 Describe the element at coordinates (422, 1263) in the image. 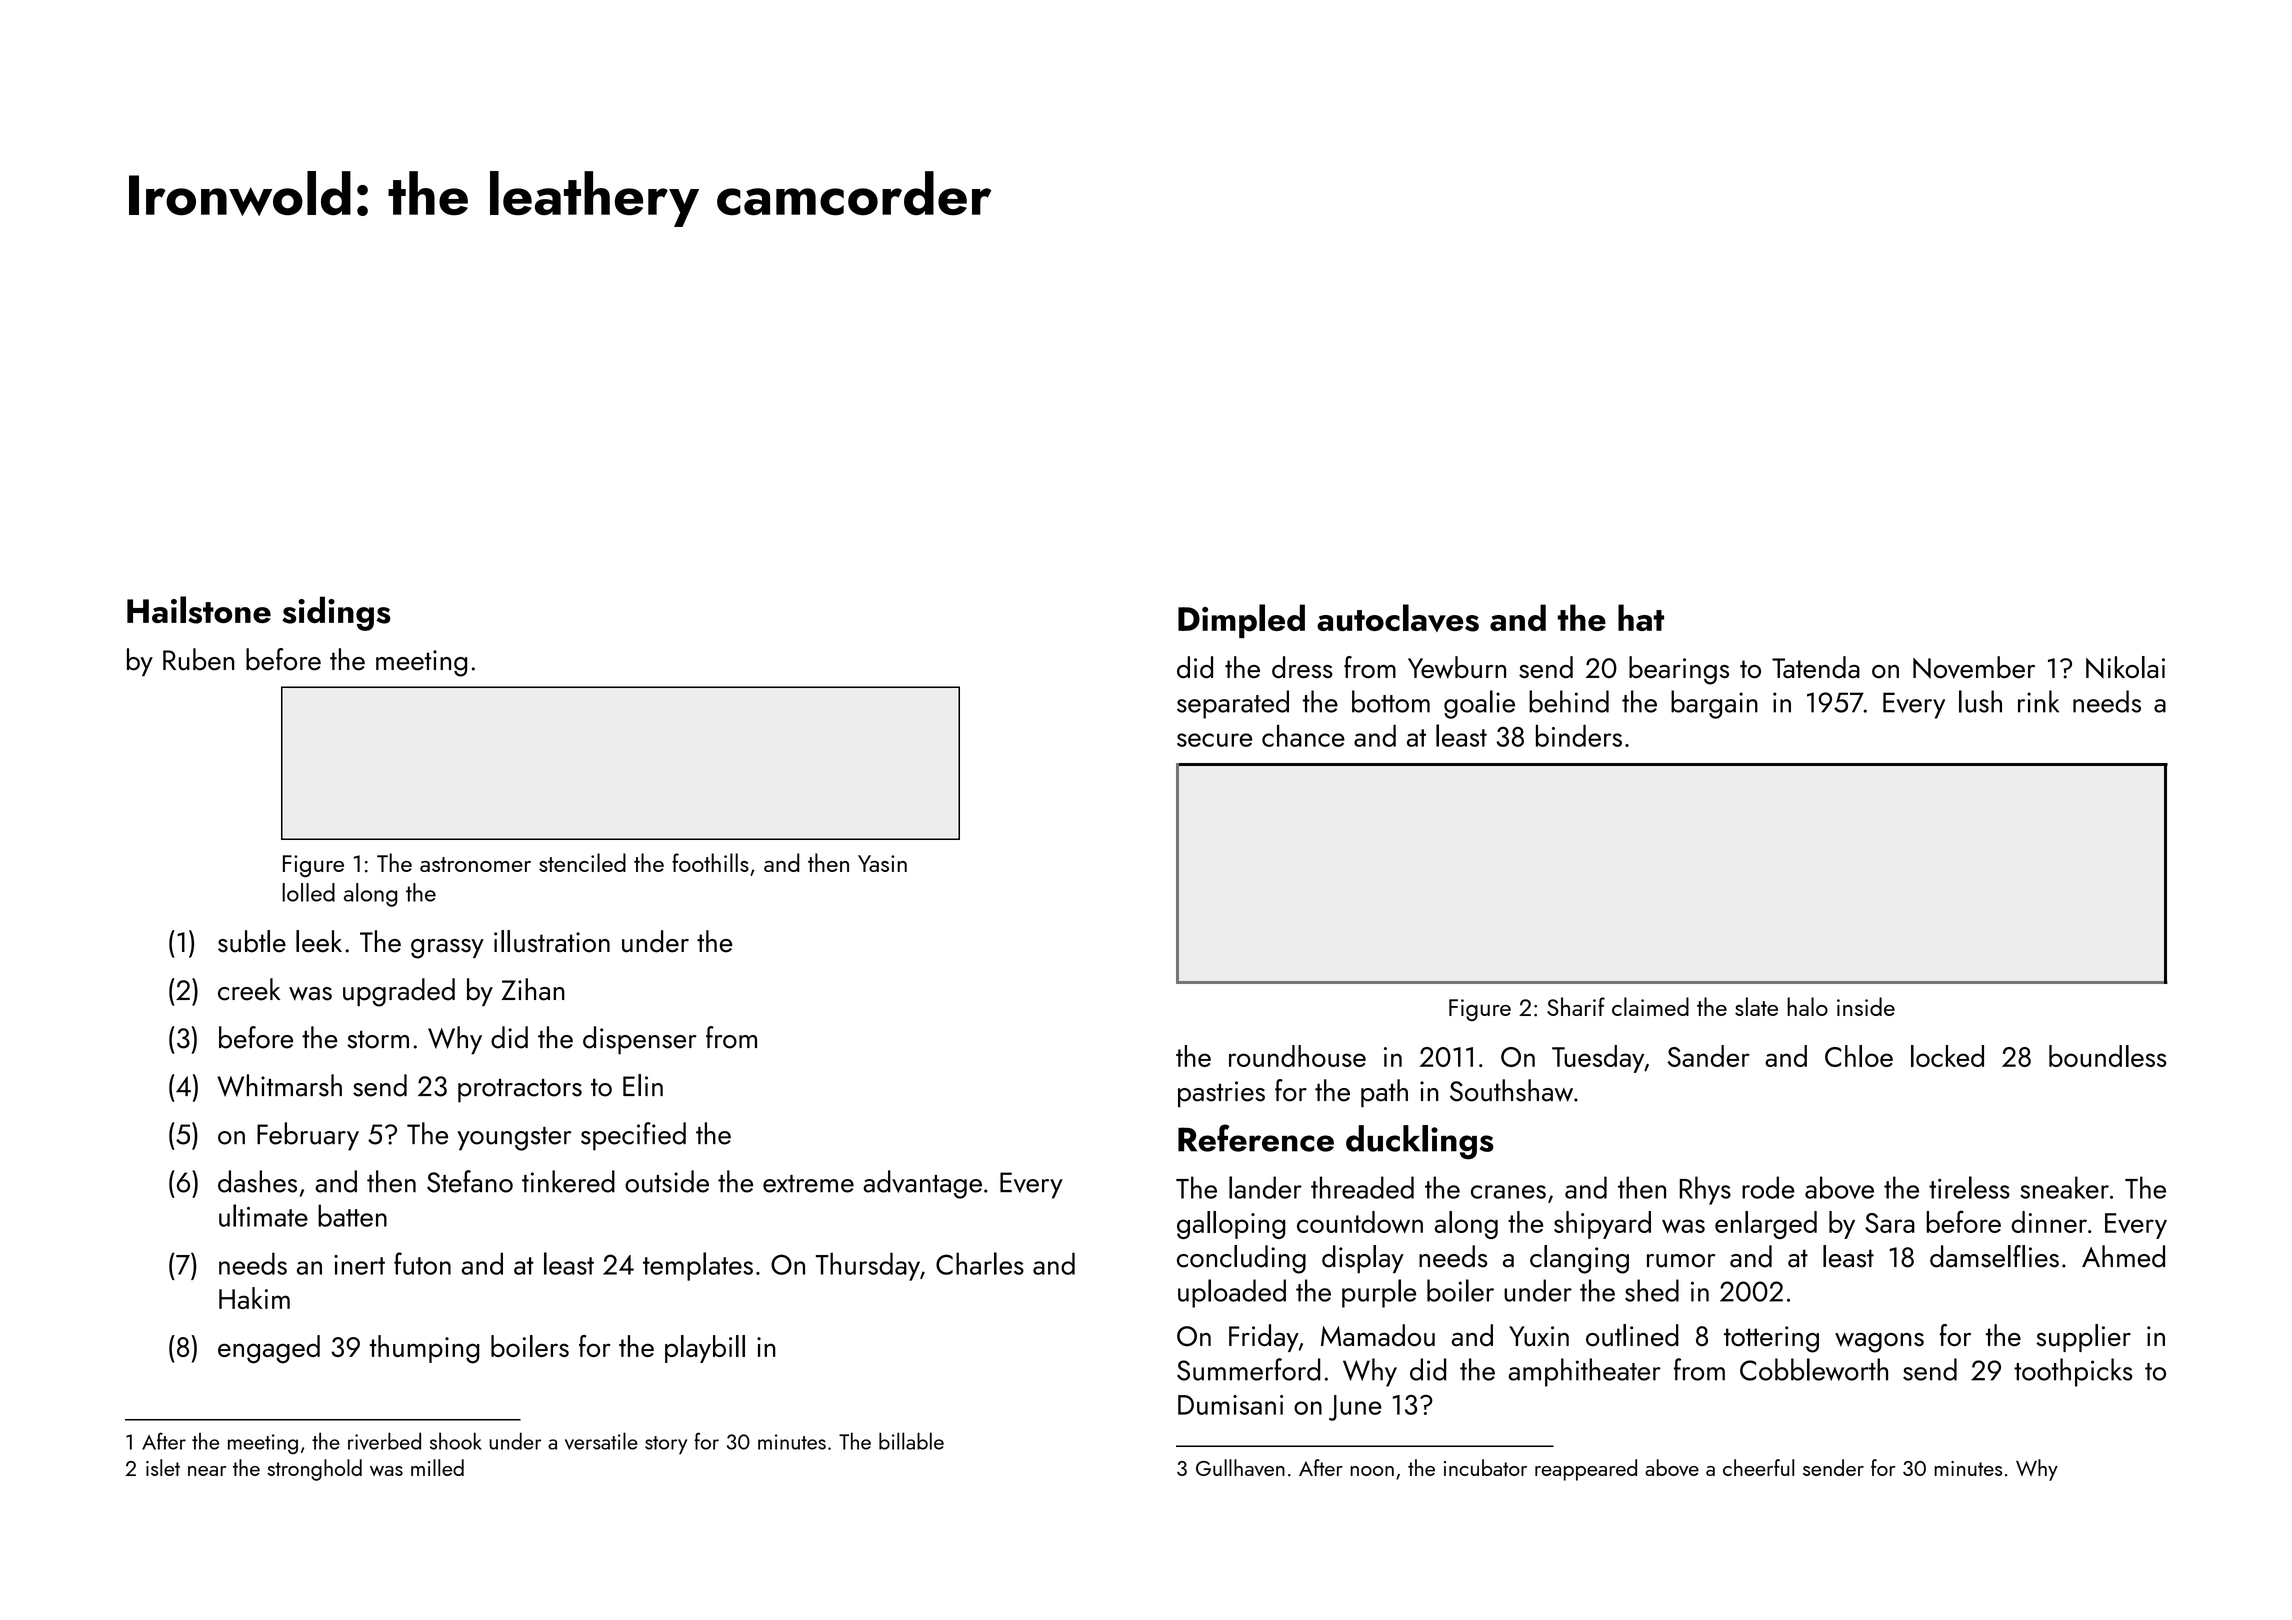

I see `futon` at that location.
